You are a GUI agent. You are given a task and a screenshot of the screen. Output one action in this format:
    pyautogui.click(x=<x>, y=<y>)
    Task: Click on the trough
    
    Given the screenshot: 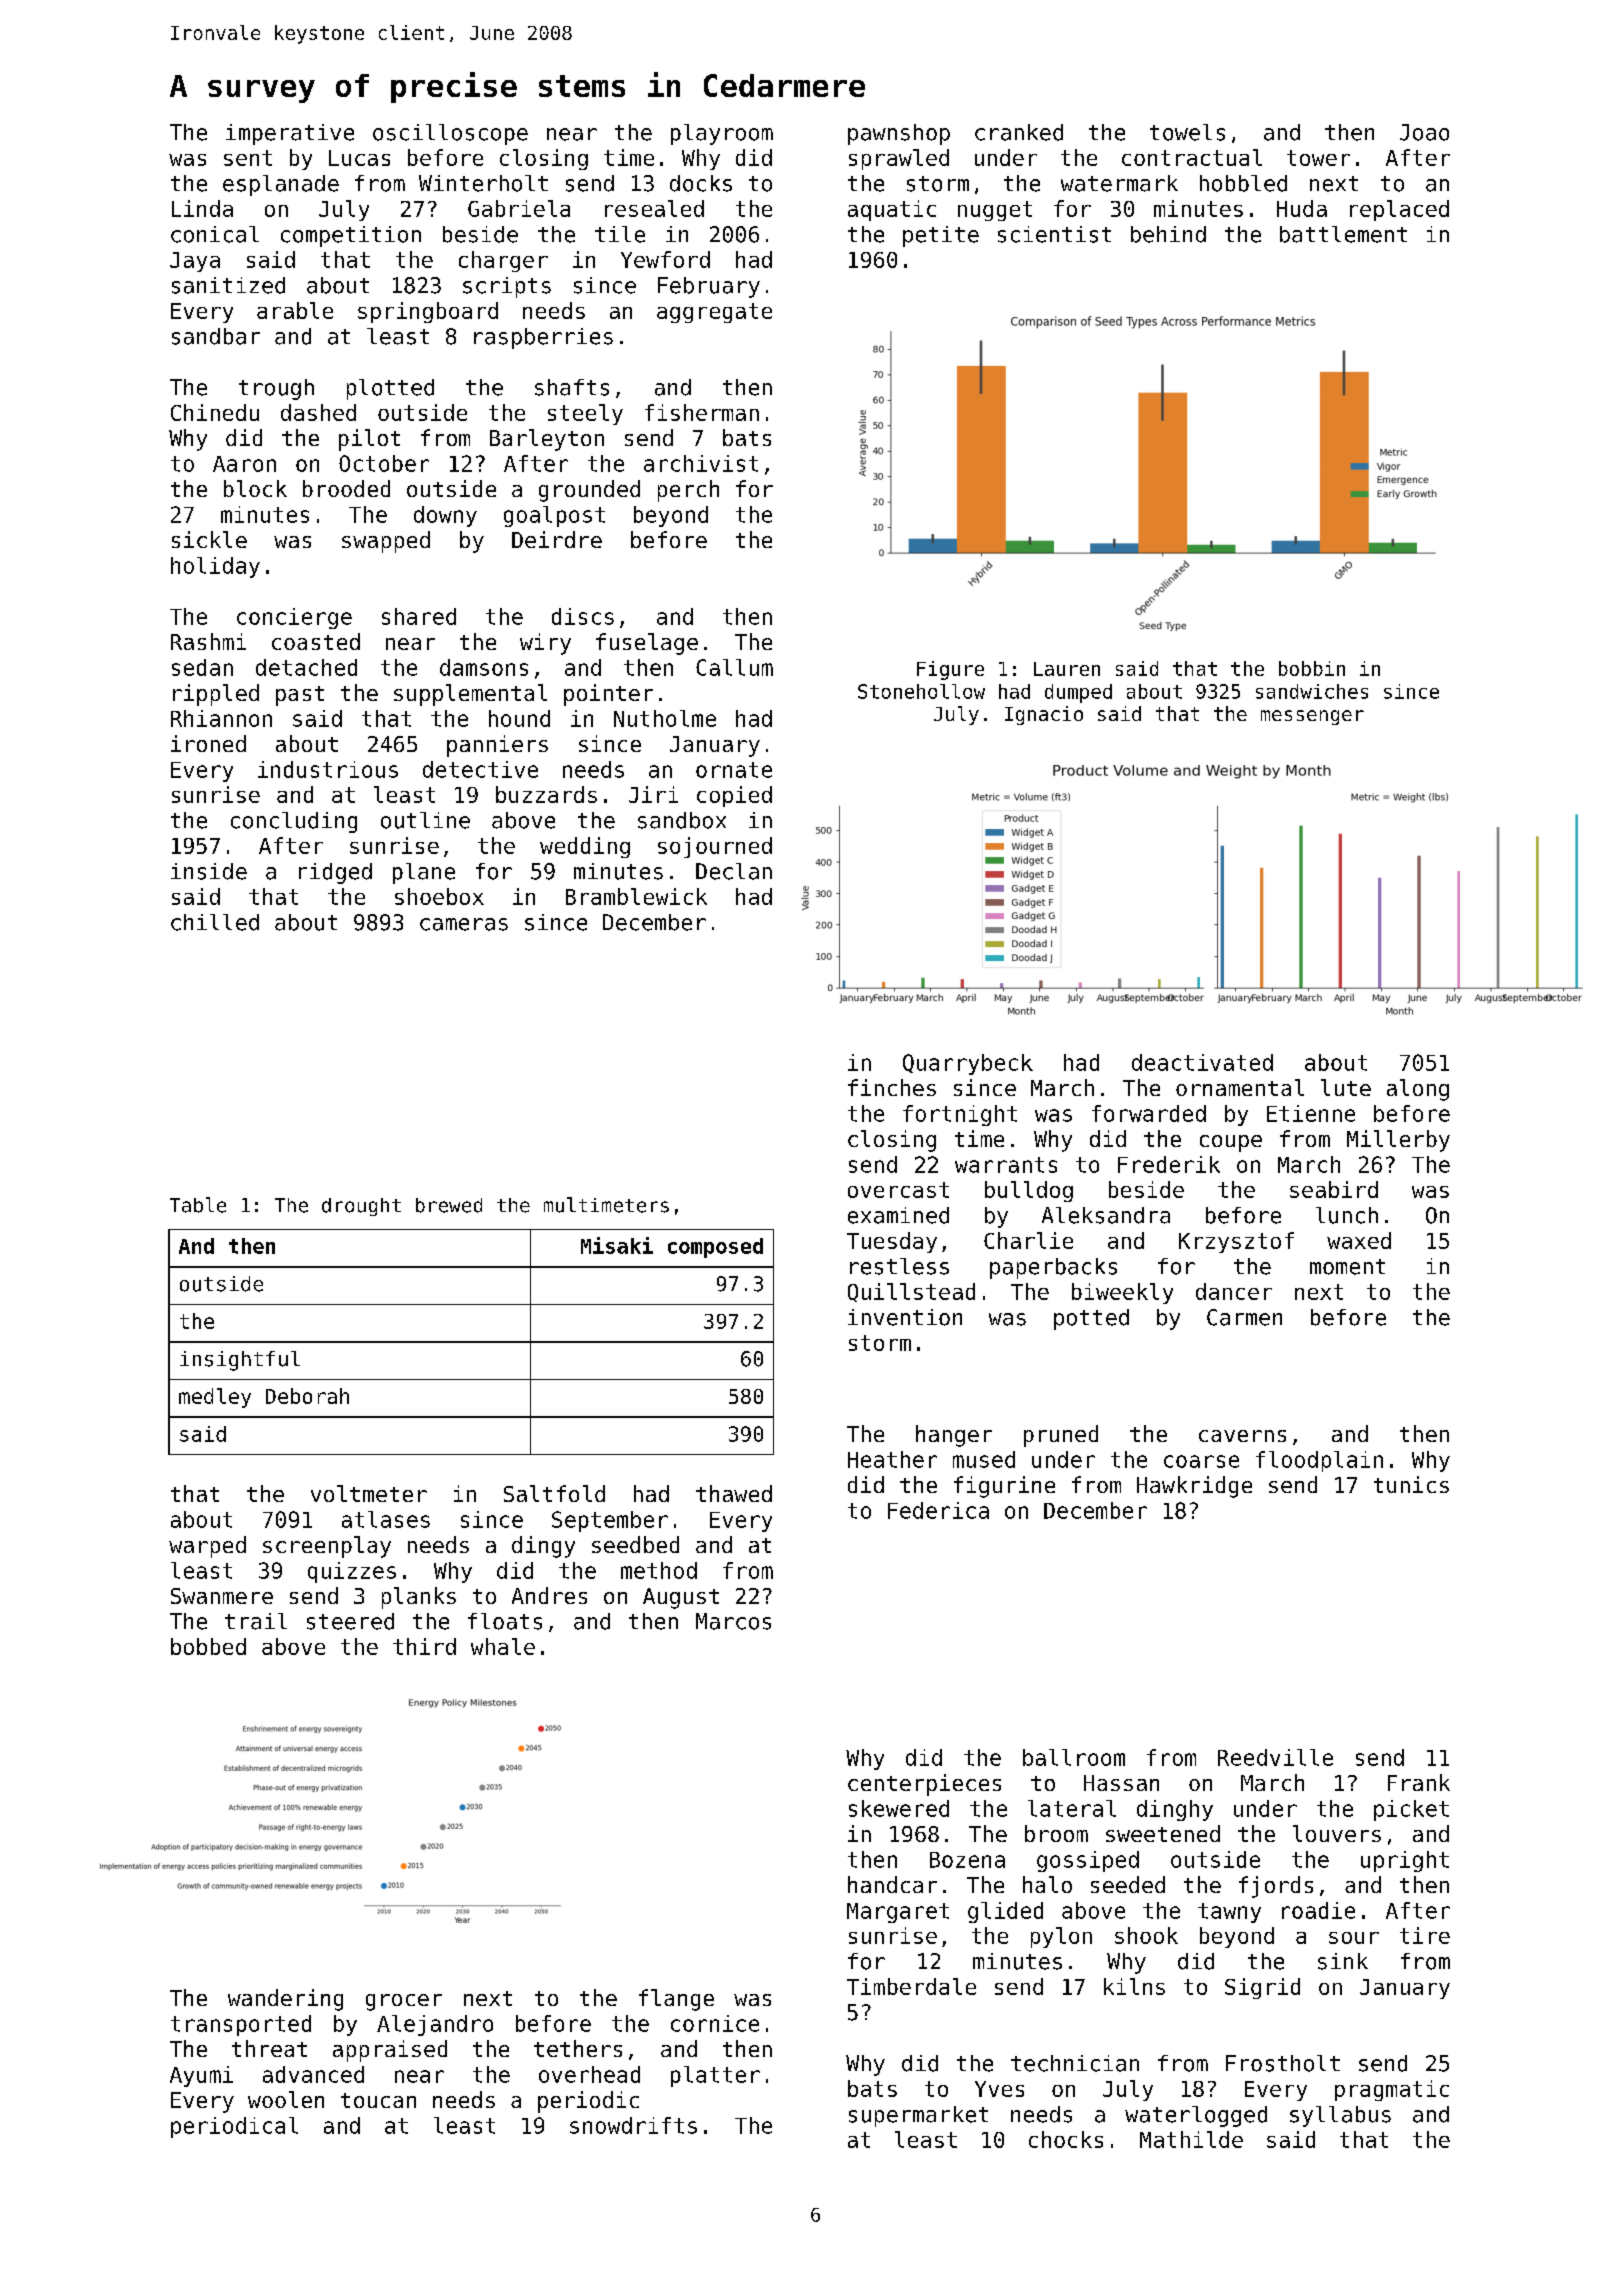 What is the action you would take?
    pyautogui.click(x=276, y=389)
